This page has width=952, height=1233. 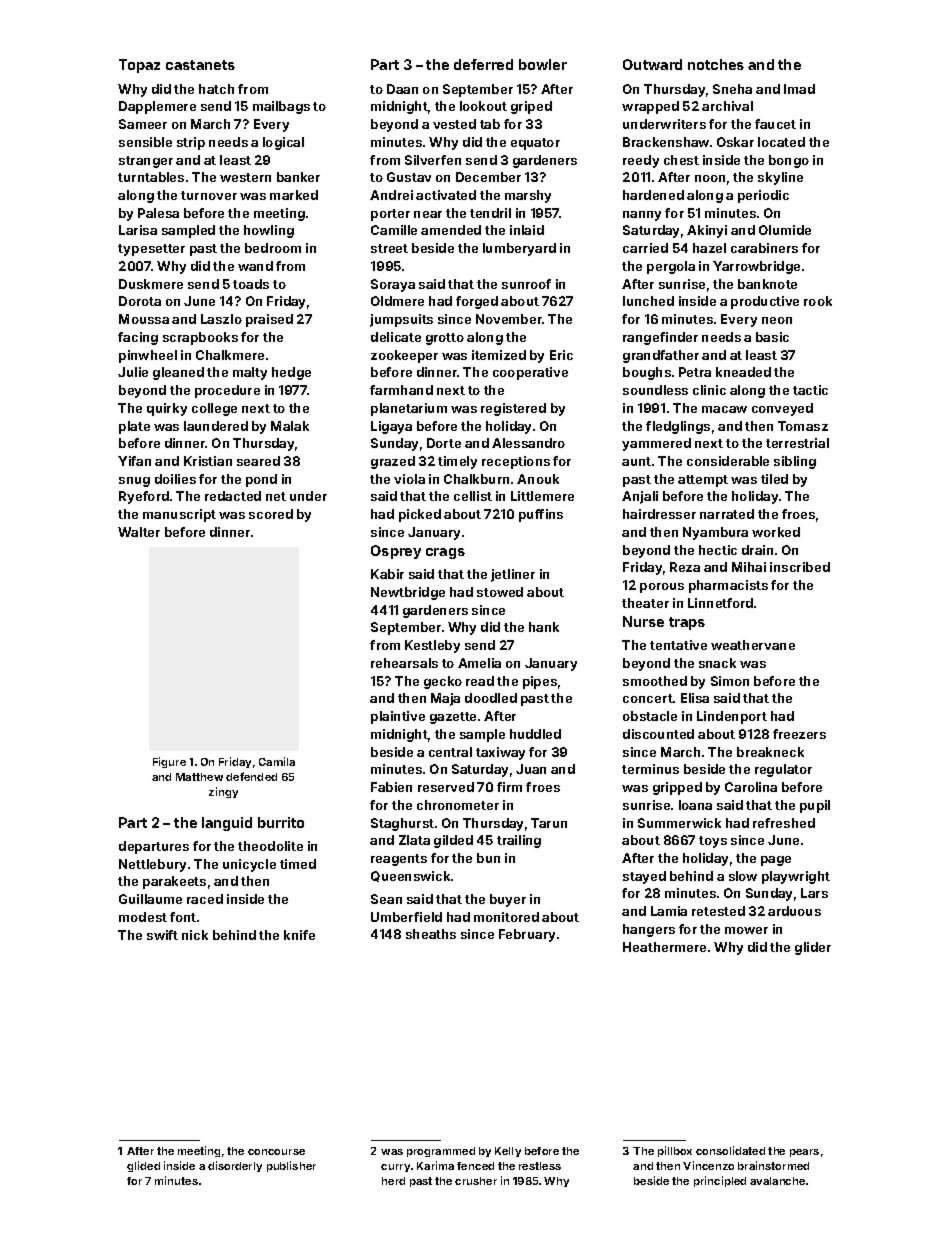 What do you see at coordinates (409, 177) in the page?
I see `Gustav` at bounding box center [409, 177].
